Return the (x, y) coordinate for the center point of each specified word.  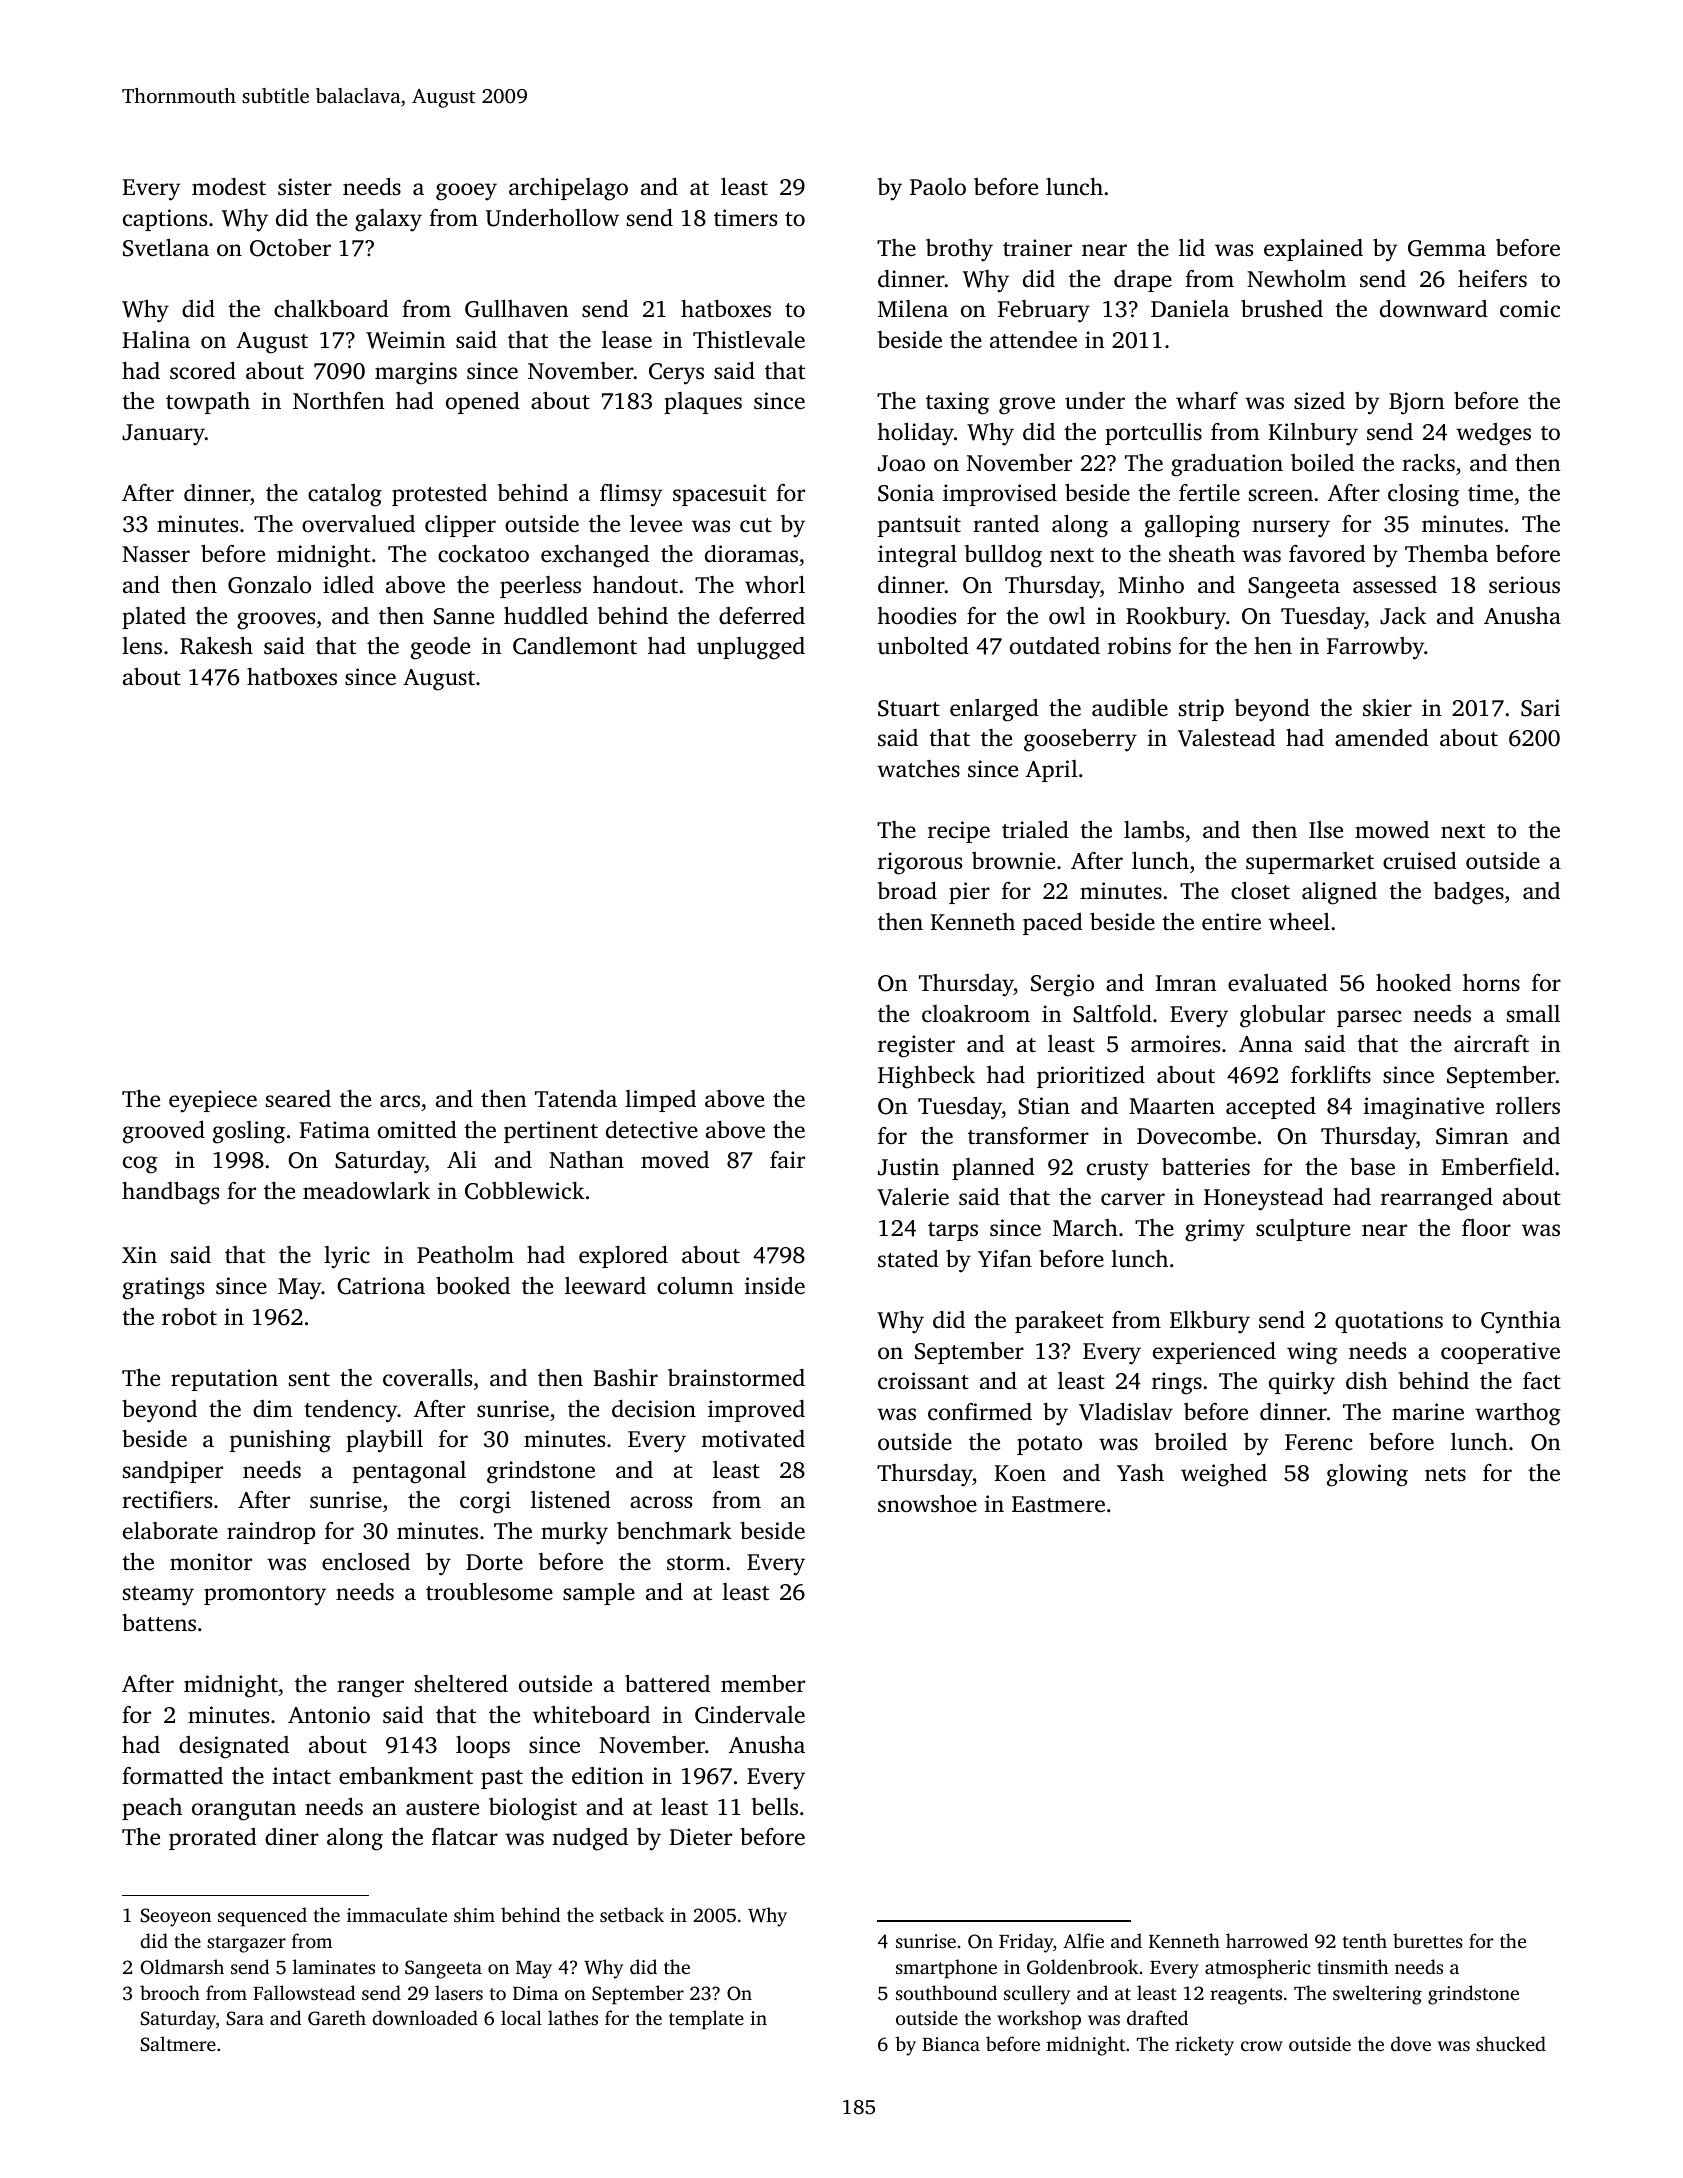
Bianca (951, 2044)
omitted (417, 1129)
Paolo (938, 187)
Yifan (1005, 1258)
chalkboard (331, 309)
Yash (1140, 1472)
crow (1262, 2046)
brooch (170, 1992)
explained (1313, 250)
